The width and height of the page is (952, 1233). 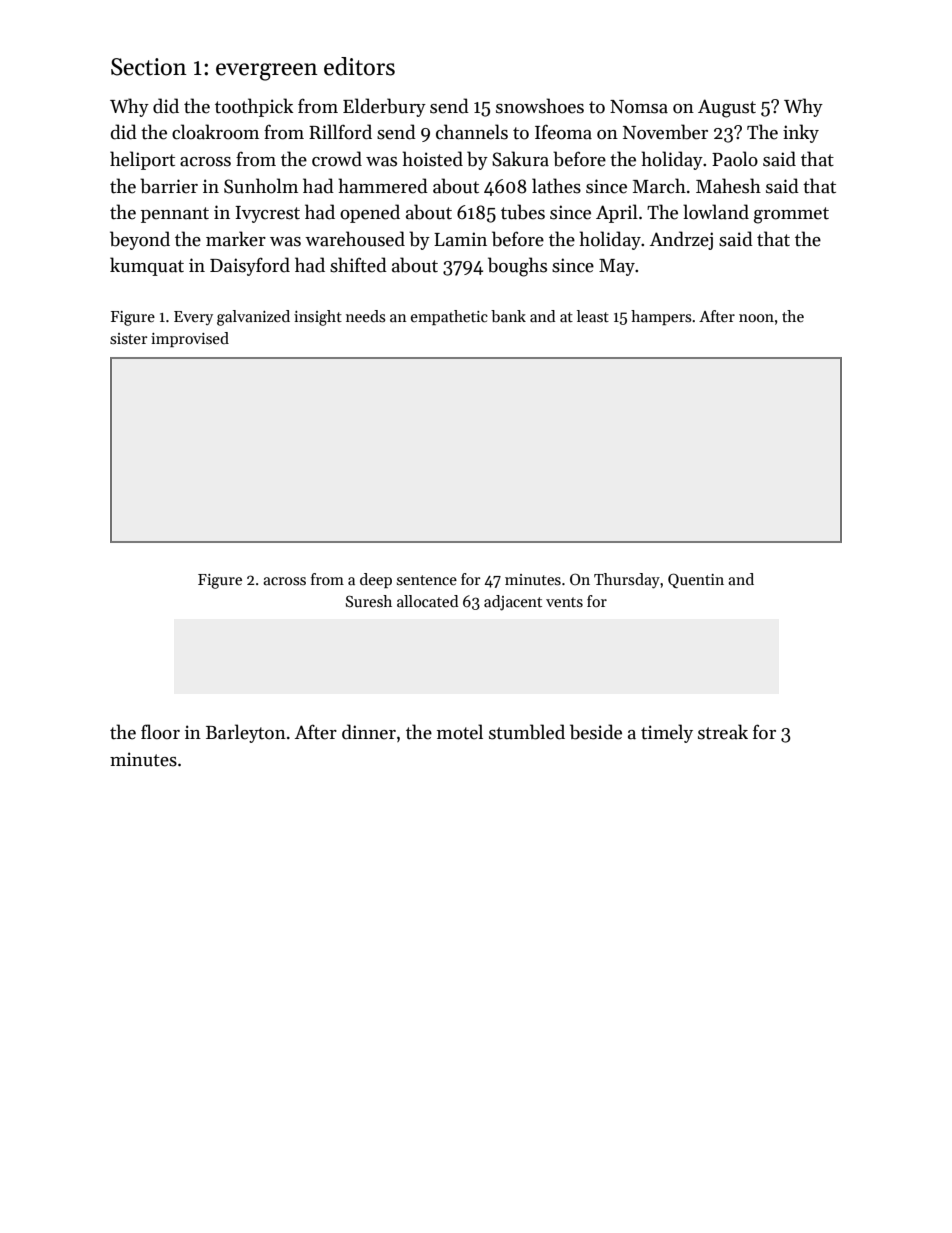 What do you see at coordinates (696, 580) in the page?
I see `Quentin` at bounding box center [696, 580].
